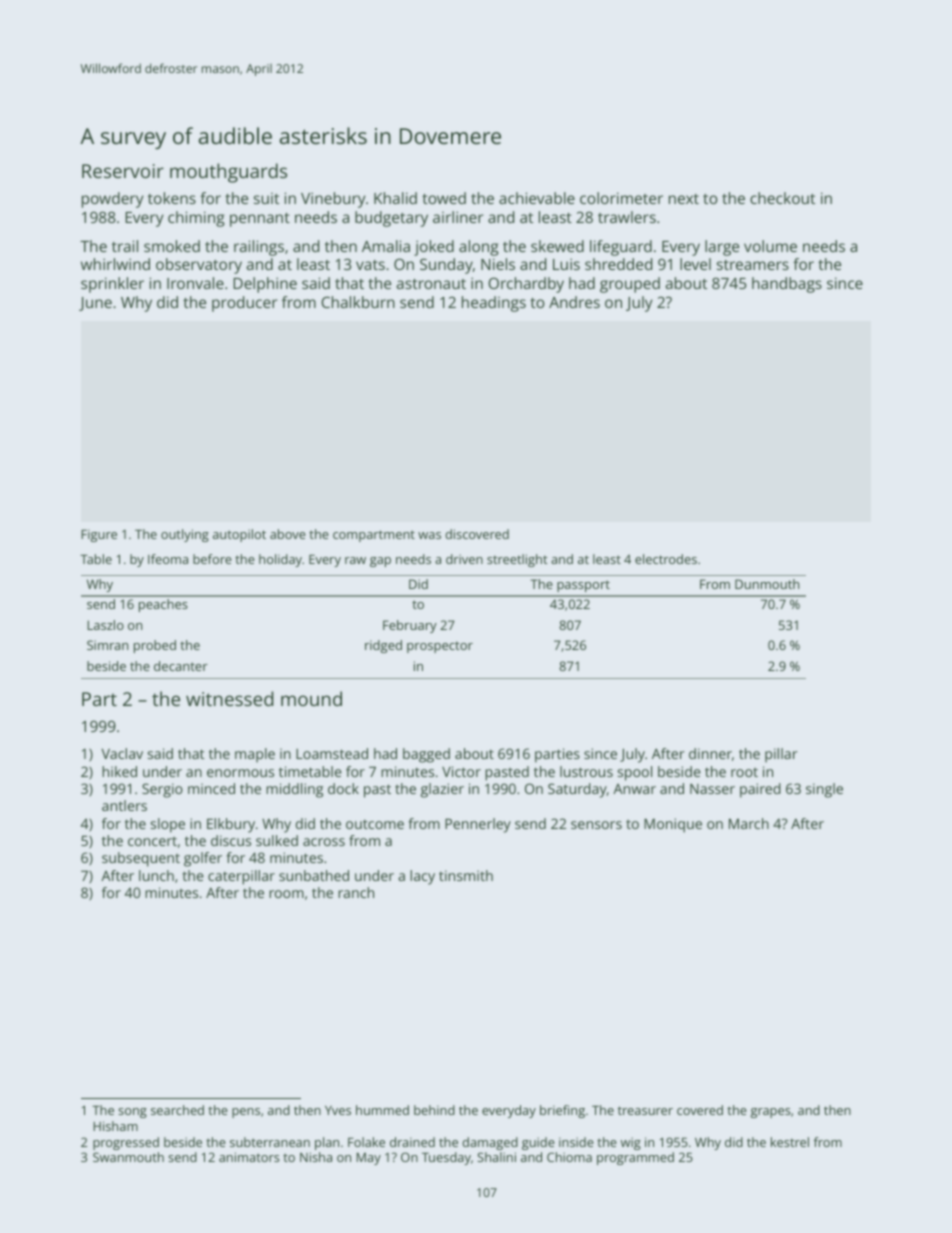  Describe the element at coordinates (168, 559) in the page. I see `Ifeoma` at that location.
